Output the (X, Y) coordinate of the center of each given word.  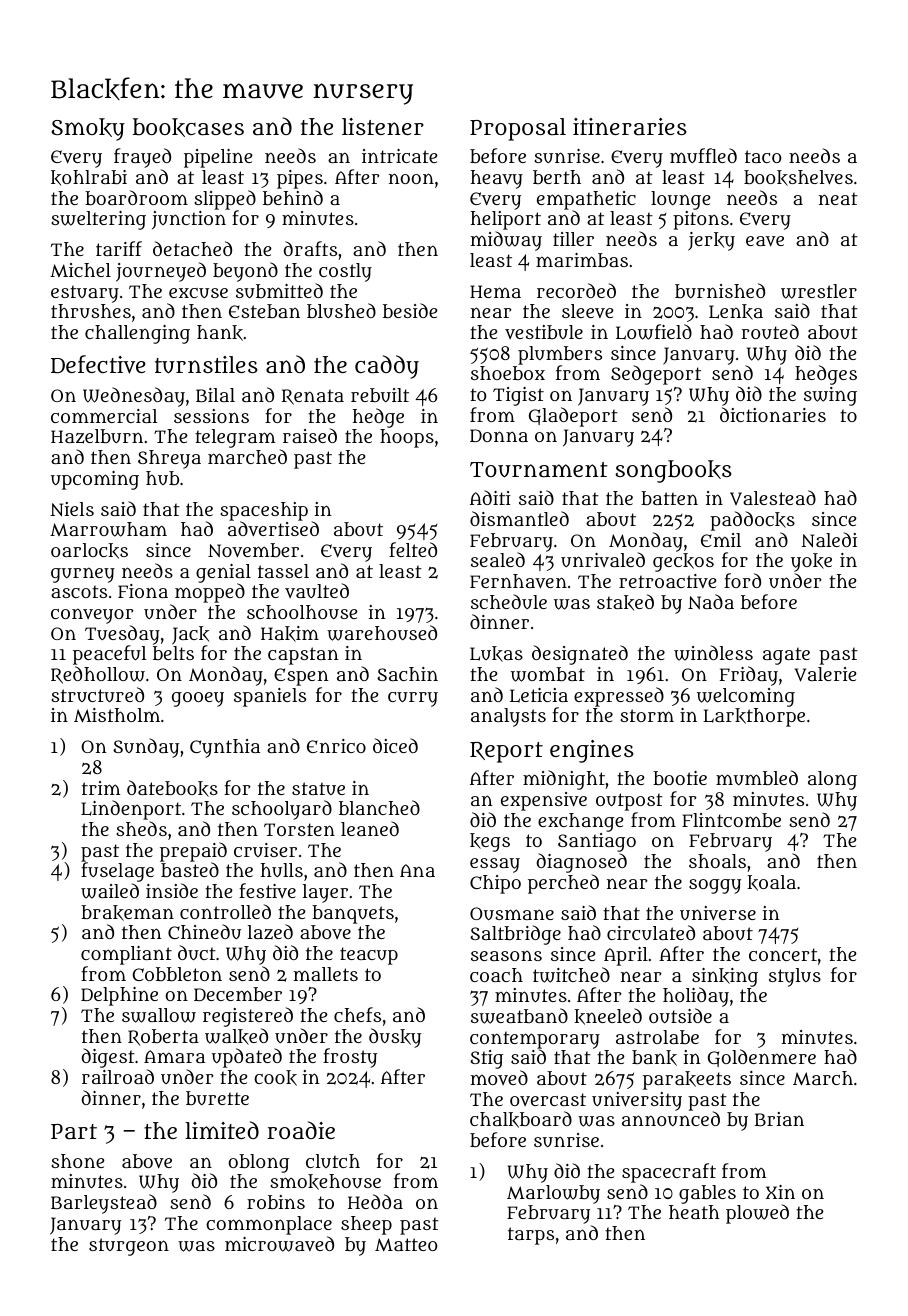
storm (647, 715)
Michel (80, 270)
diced (395, 745)
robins (276, 1202)
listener (383, 126)
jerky (711, 241)
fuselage (117, 872)
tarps (531, 1236)
